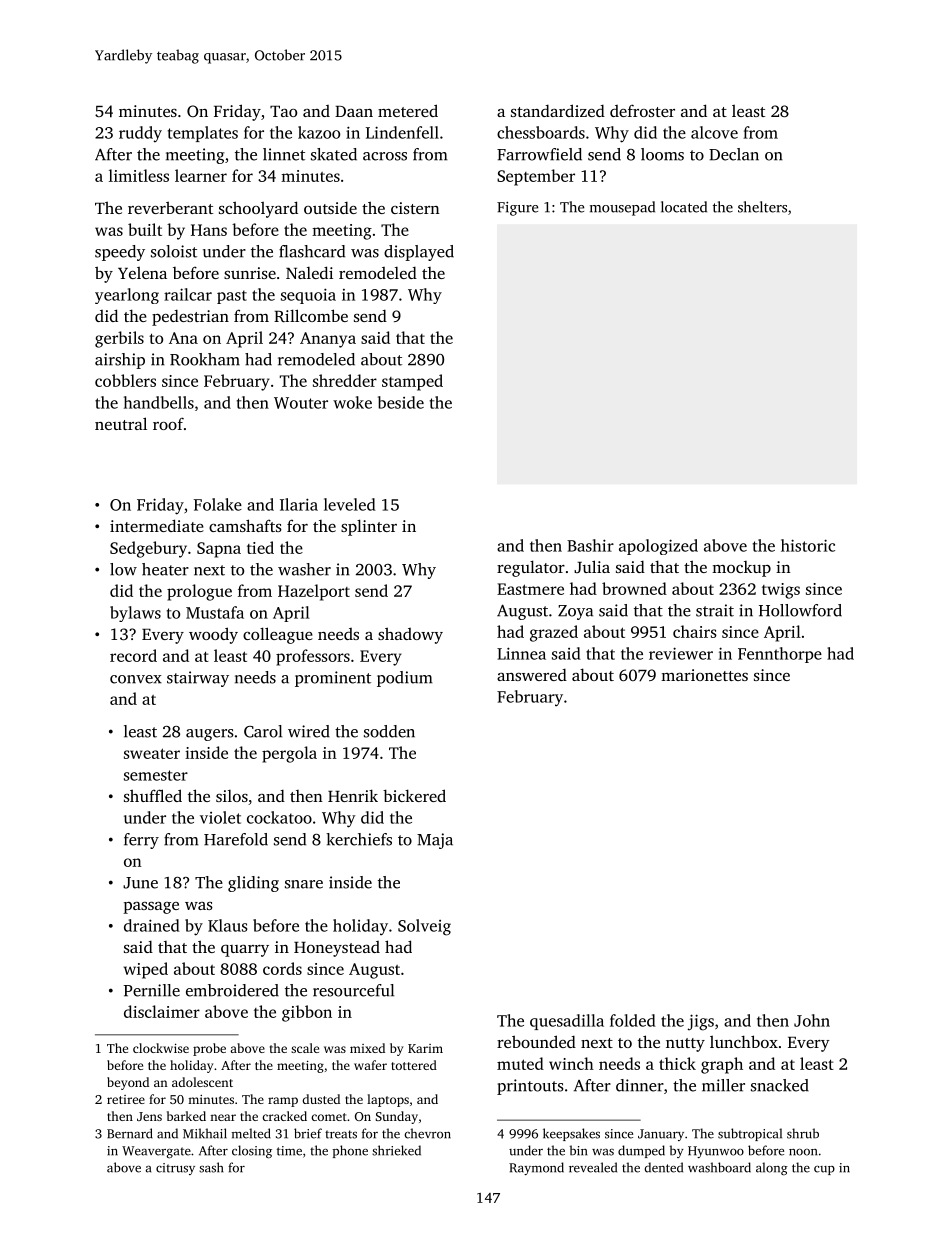 This image has width=952, height=1233. I want to click on citrusy, so click(175, 1169).
